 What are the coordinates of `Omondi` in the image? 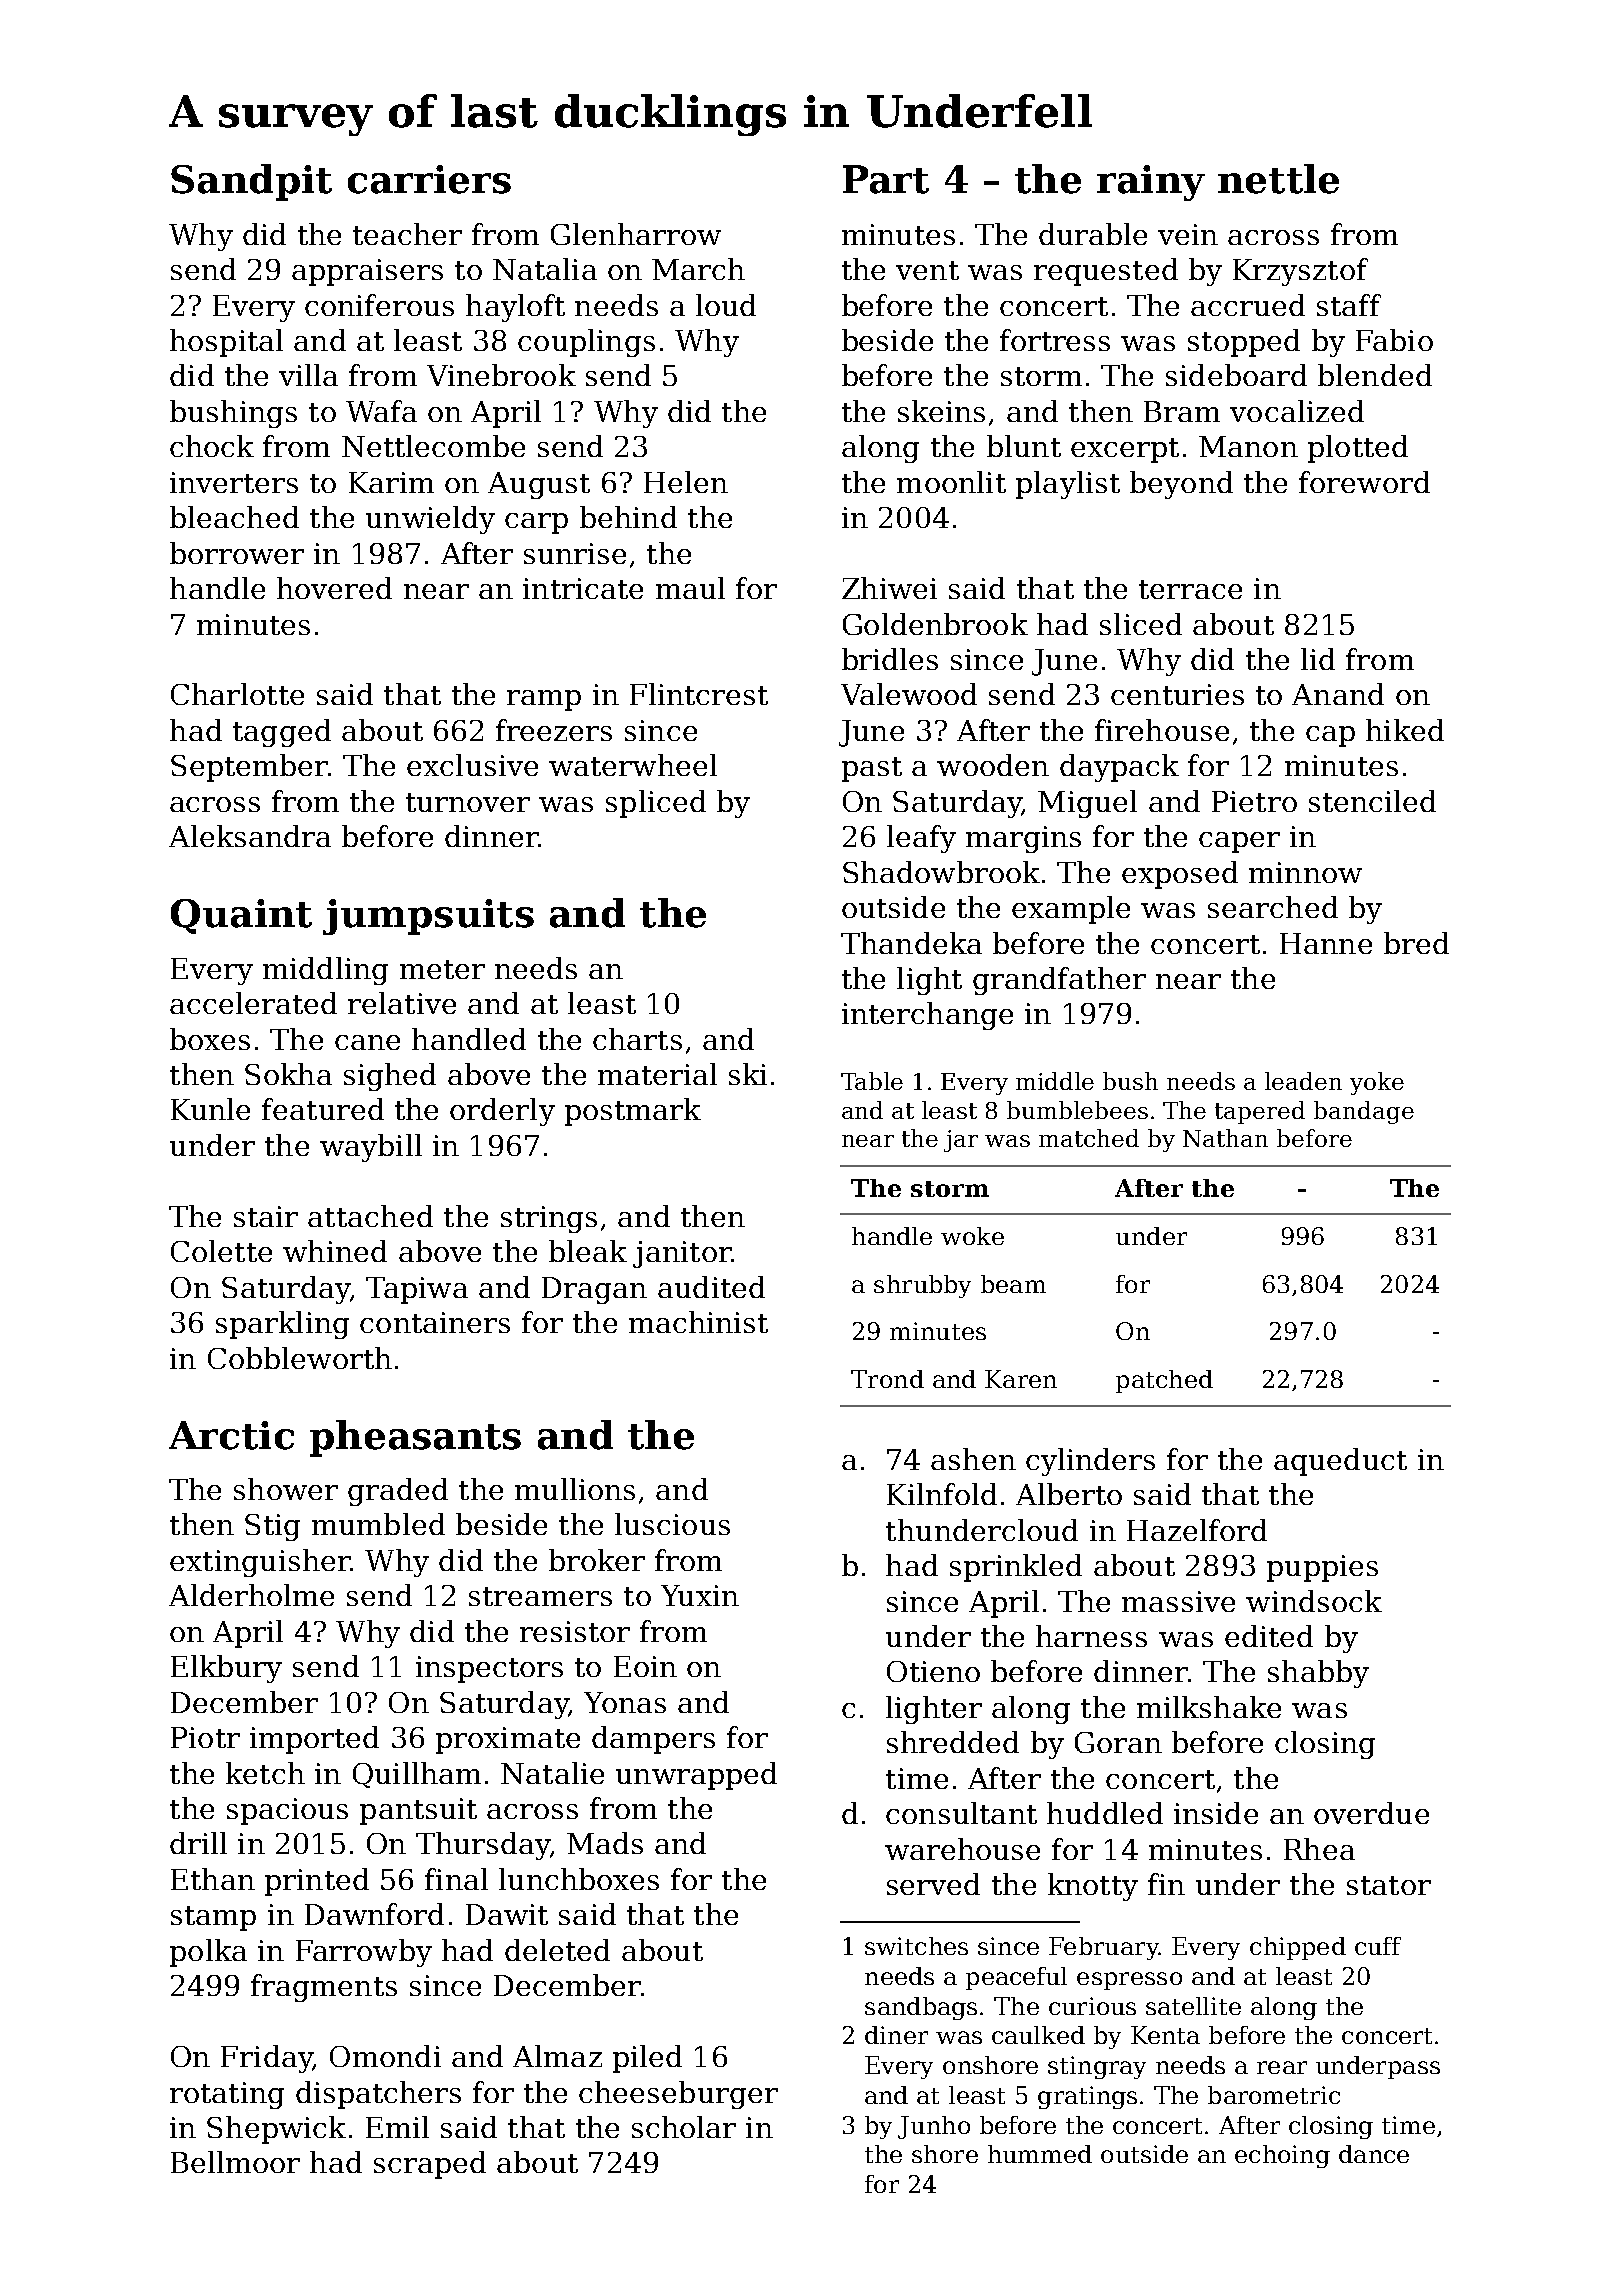 It's located at (385, 2056).
